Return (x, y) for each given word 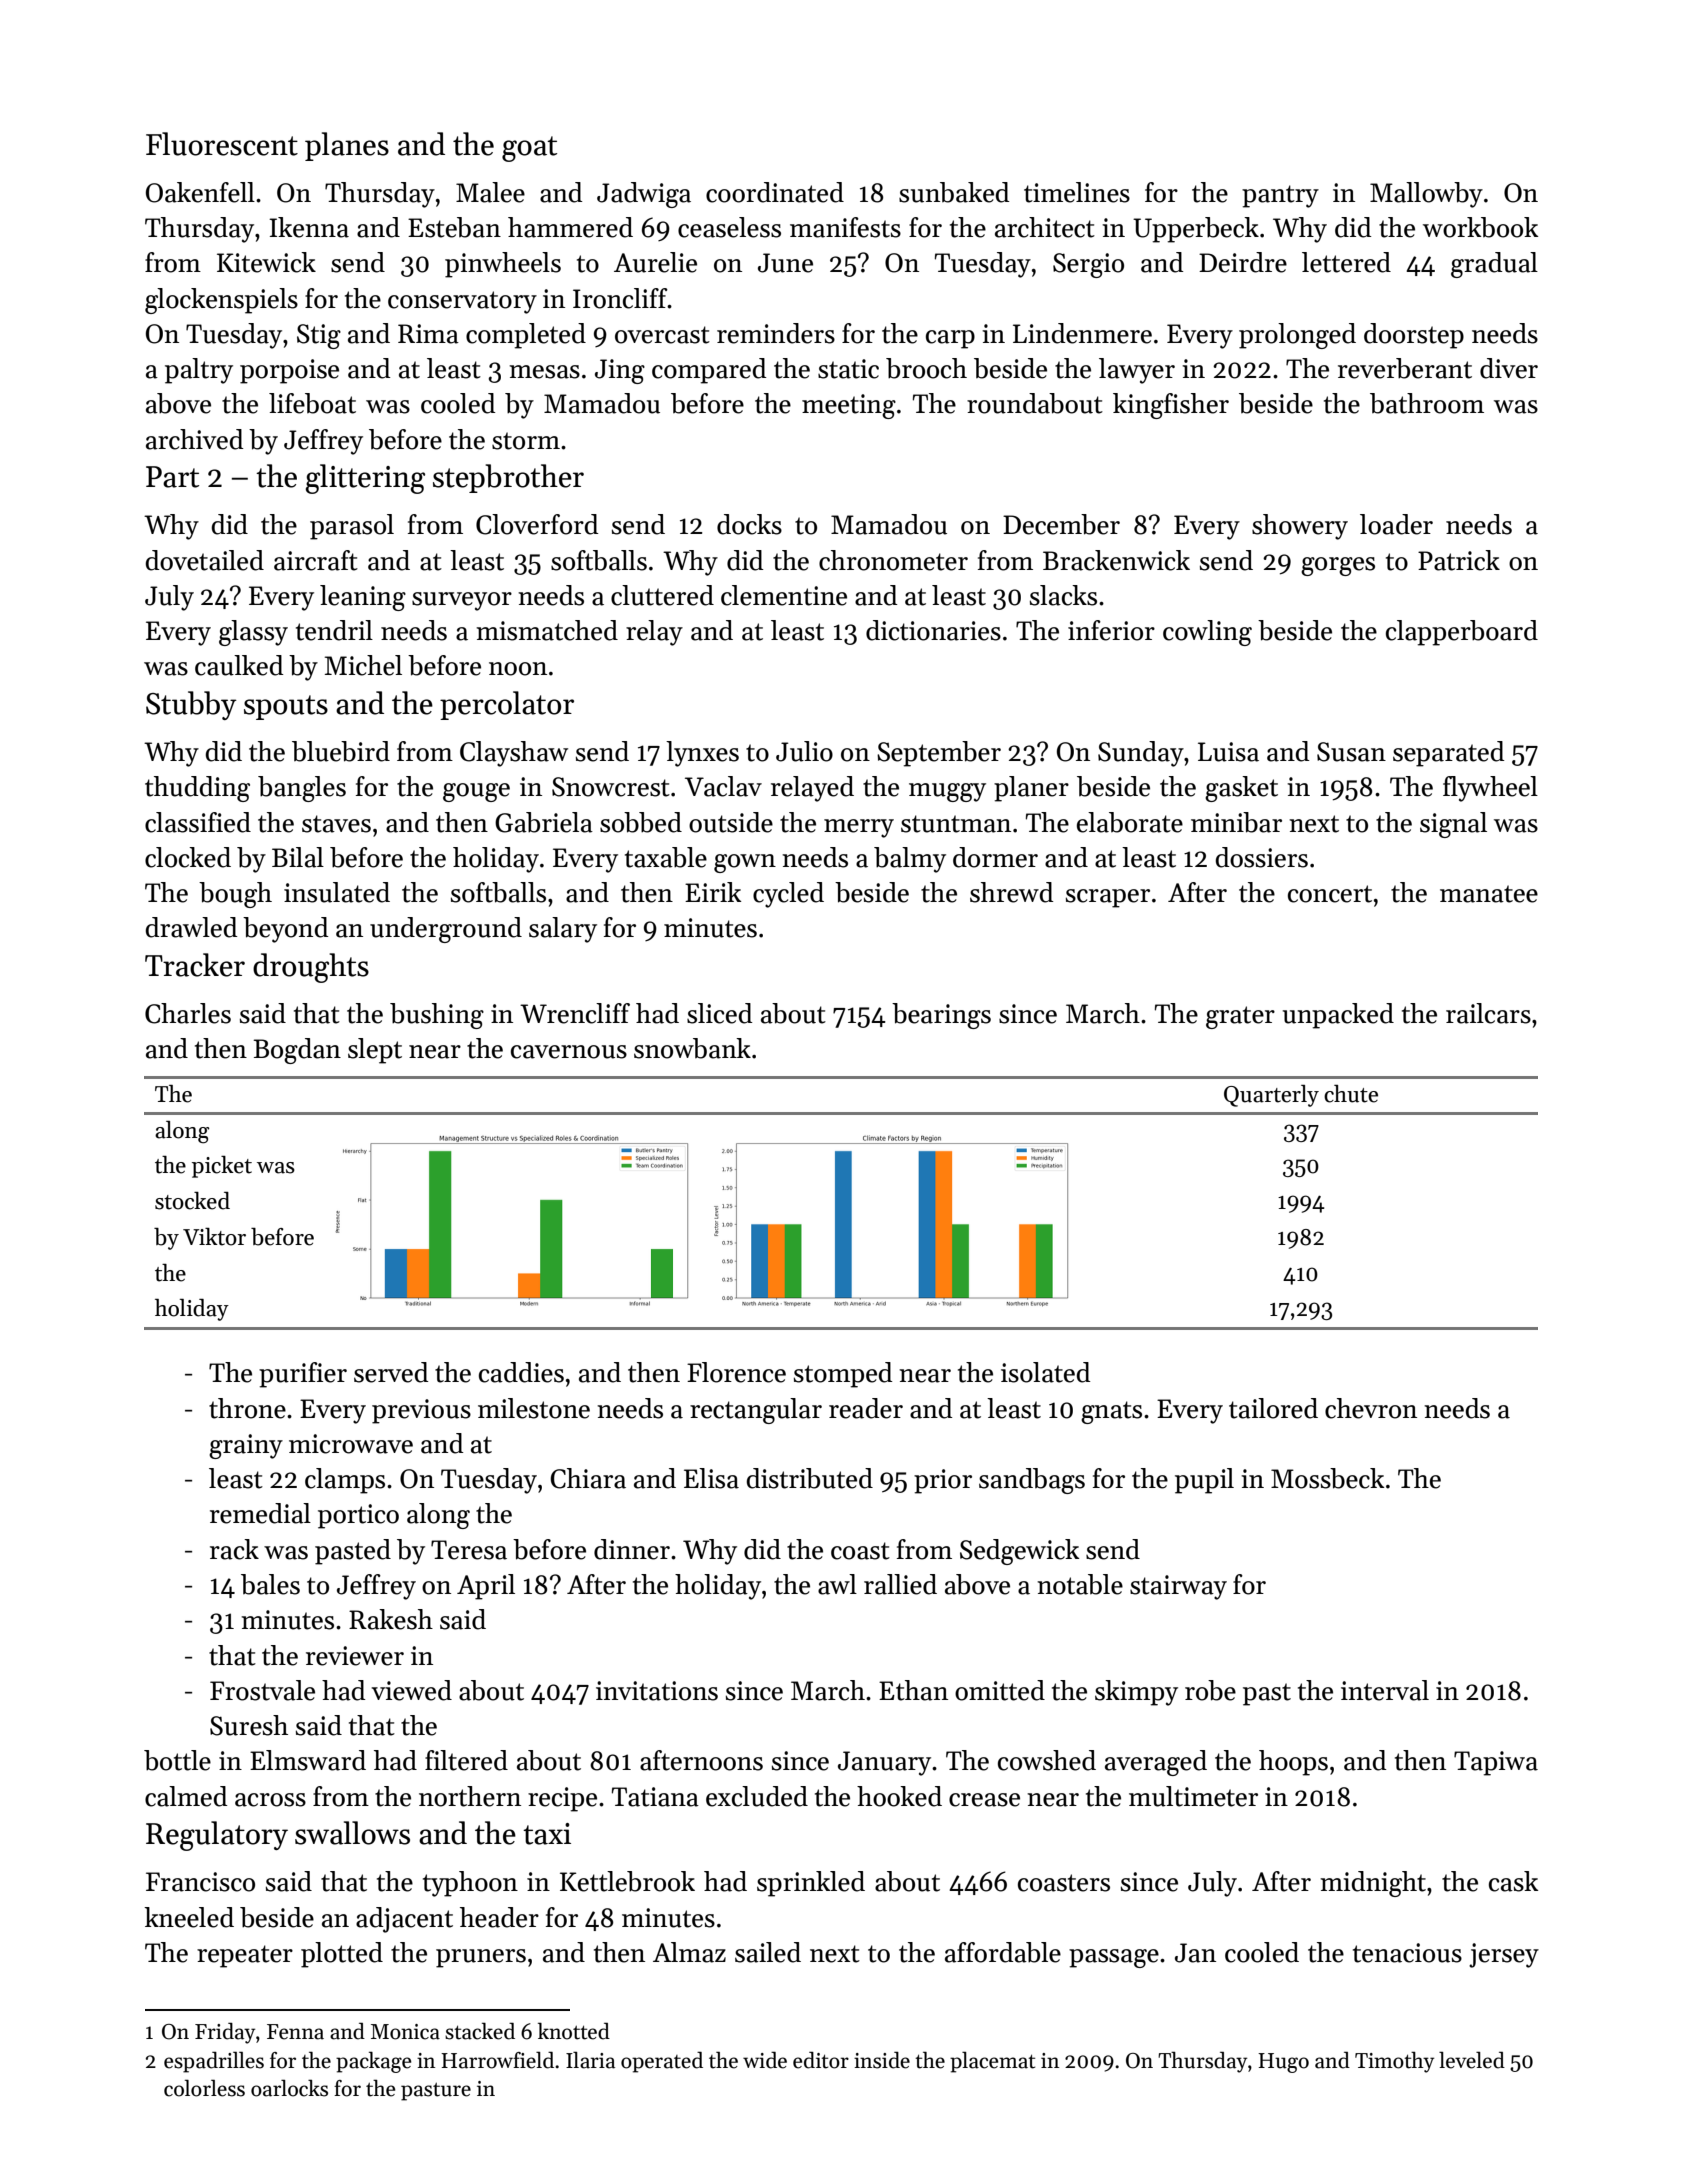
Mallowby (1426, 195)
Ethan (913, 1690)
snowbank (692, 1048)
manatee (1489, 894)
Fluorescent (222, 144)
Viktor (214, 1237)
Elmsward (308, 1760)
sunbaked (954, 192)
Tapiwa (1496, 1763)
